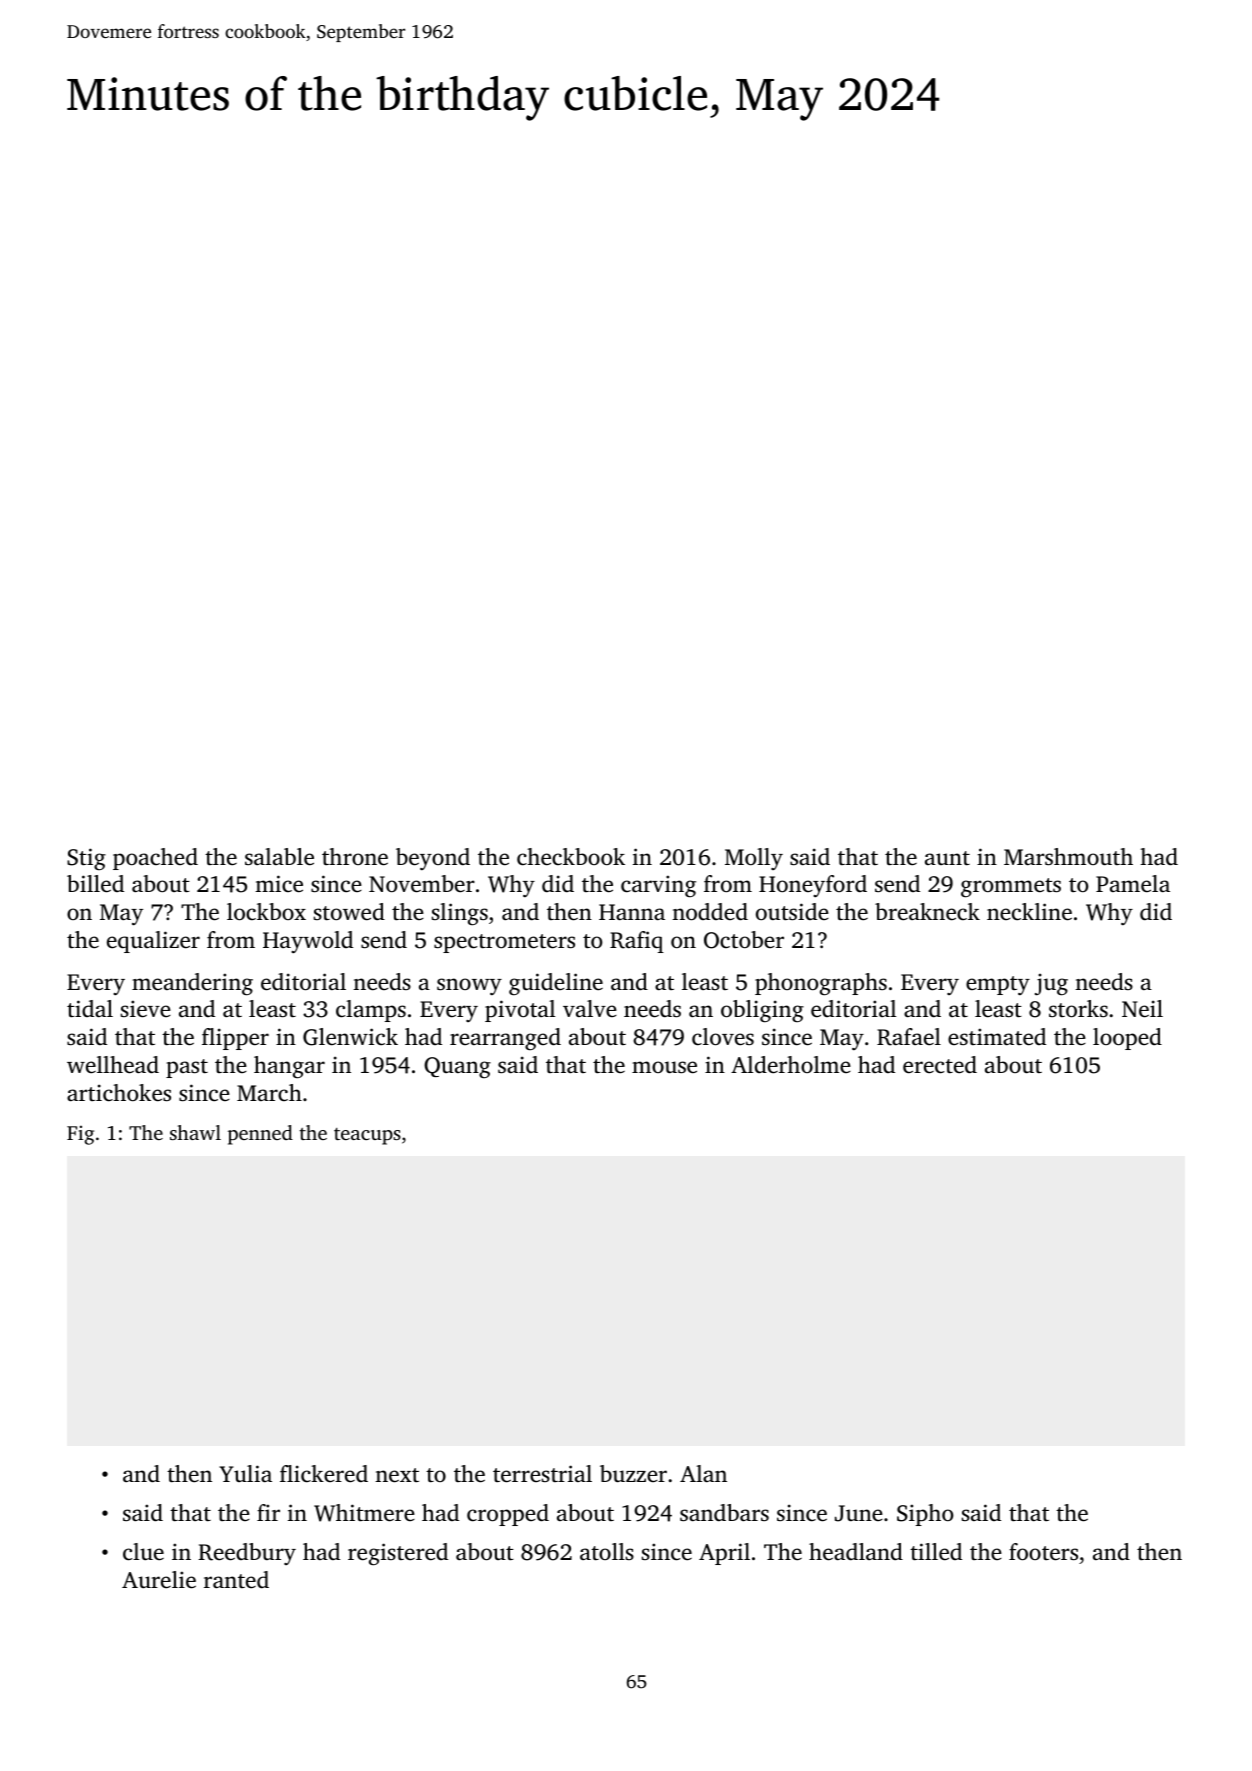  What do you see at coordinates (791, 1065) in the image?
I see `Alderholme` at bounding box center [791, 1065].
